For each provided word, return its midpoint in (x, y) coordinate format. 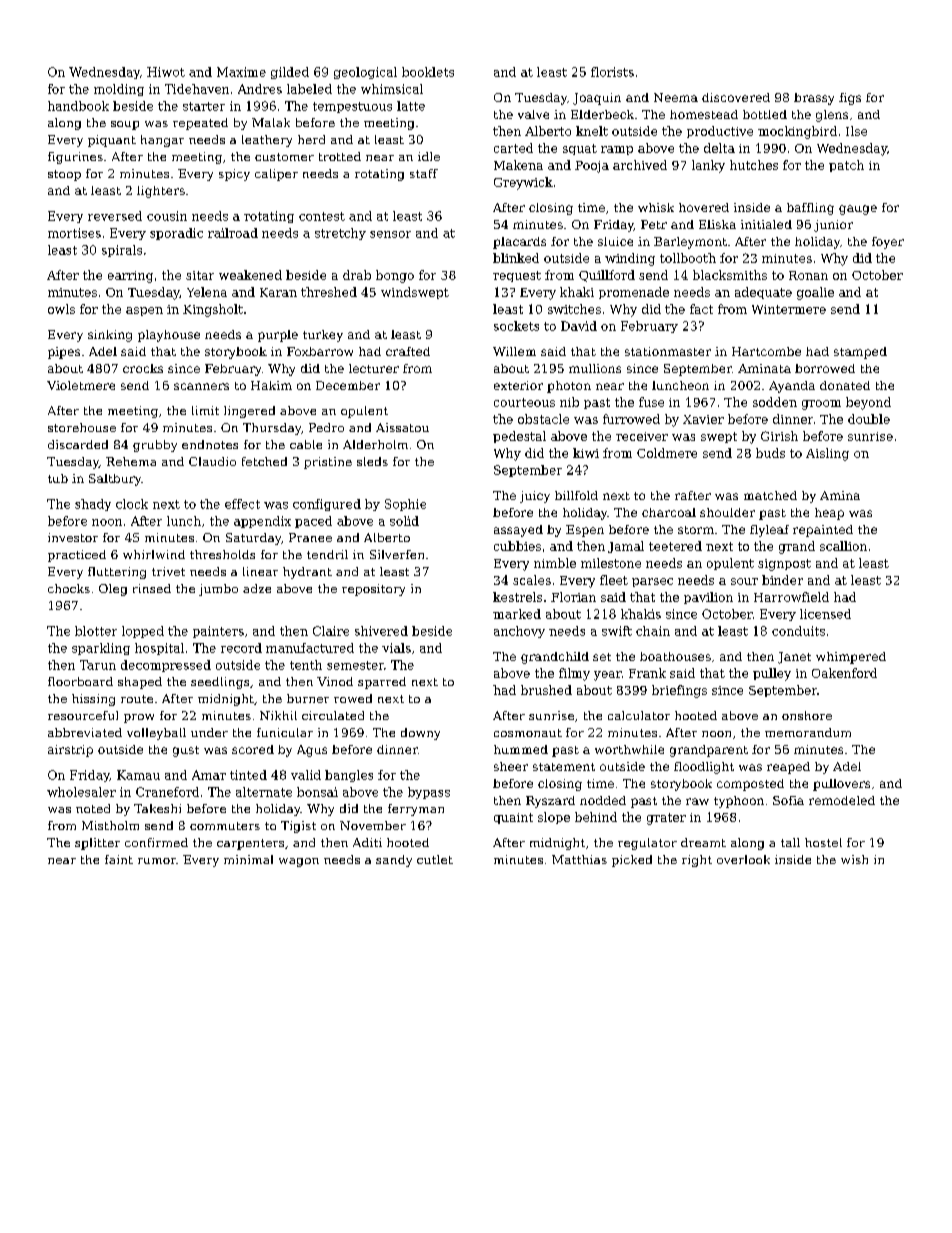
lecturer (374, 368)
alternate (264, 792)
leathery (267, 141)
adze (257, 588)
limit (205, 410)
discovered (736, 97)
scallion (843, 546)
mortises (74, 233)
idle (429, 156)
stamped (860, 353)
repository (373, 590)
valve (533, 114)
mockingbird (797, 132)
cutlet (435, 859)
